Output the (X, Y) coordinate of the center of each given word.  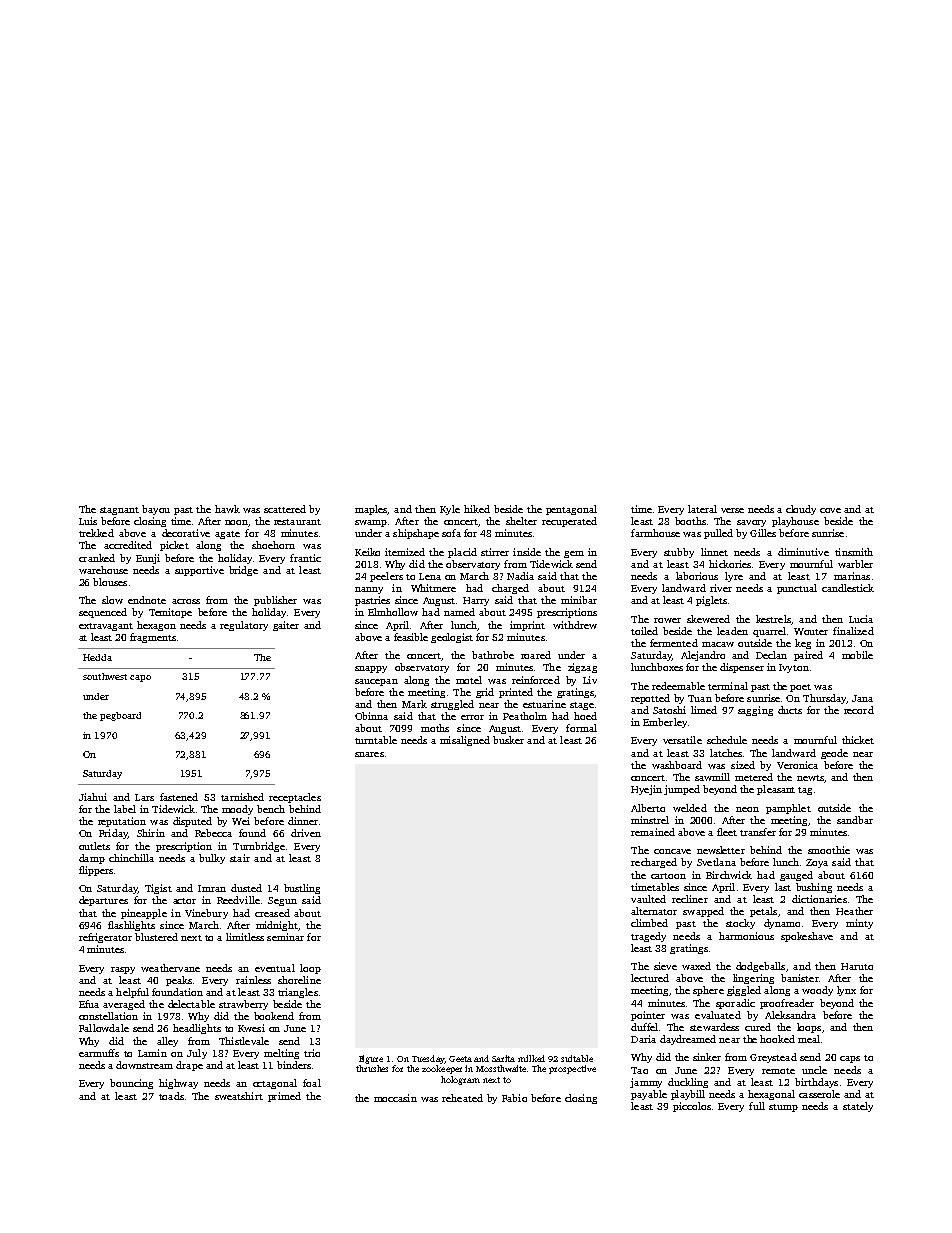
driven (306, 833)
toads (171, 1096)
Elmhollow (393, 612)
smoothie (829, 850)
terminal (728, 686)
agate (227, 535)
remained (653, 832)
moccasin (395, 1098)
